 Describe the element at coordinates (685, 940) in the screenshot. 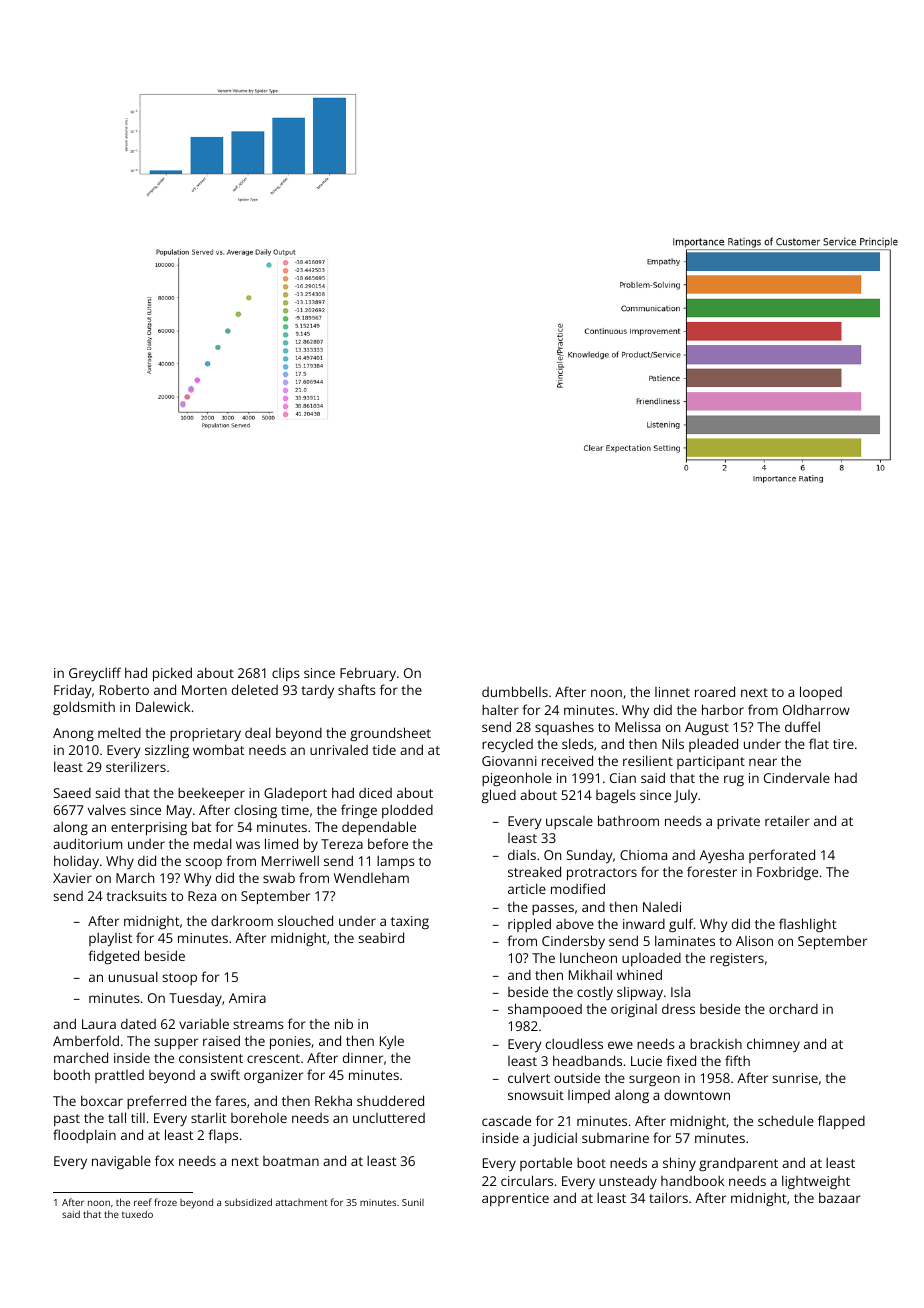

I see `laminates` at that location.
